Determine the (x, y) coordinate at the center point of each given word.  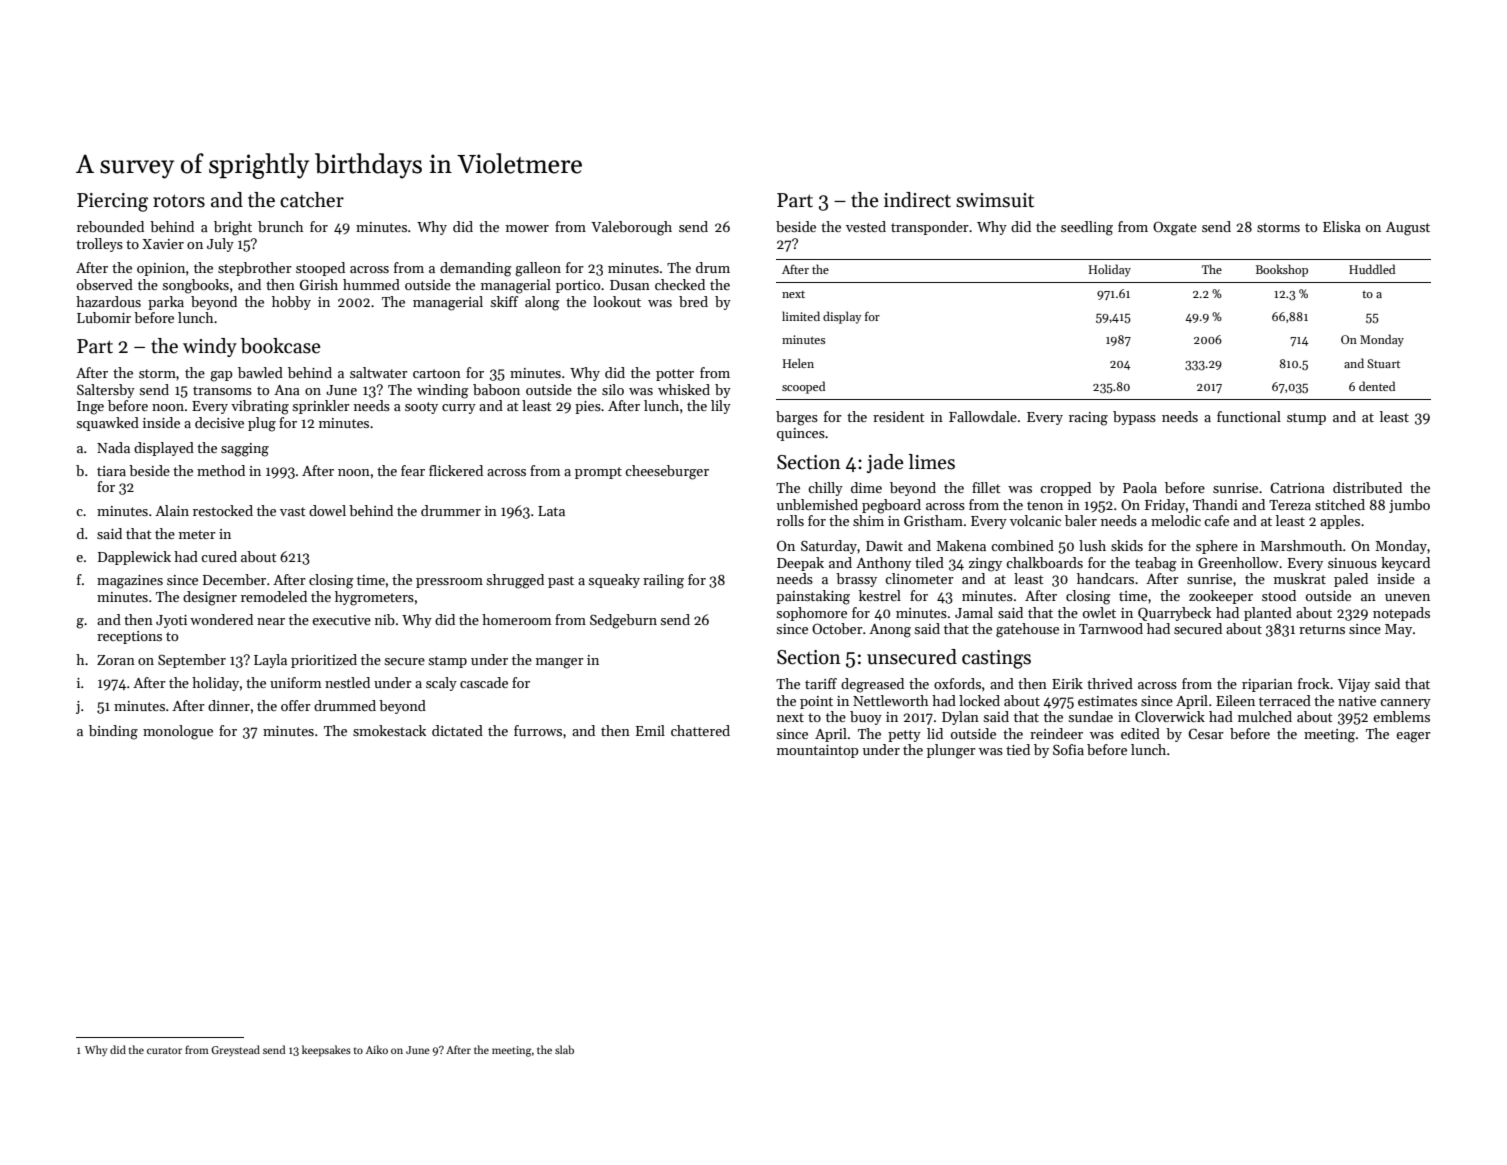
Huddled (1372, 269)
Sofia (1068, 749)
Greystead (235, 1051)
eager (1413, 737)
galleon (538, 269)
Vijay (1354, 685)
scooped (803, 387)
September (192, 661)
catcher (312, 200)
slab (564, 1049)
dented (1377, 386)
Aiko (376, 1049)
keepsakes (326, 1051)
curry (459, 409)
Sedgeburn (623, 621)
